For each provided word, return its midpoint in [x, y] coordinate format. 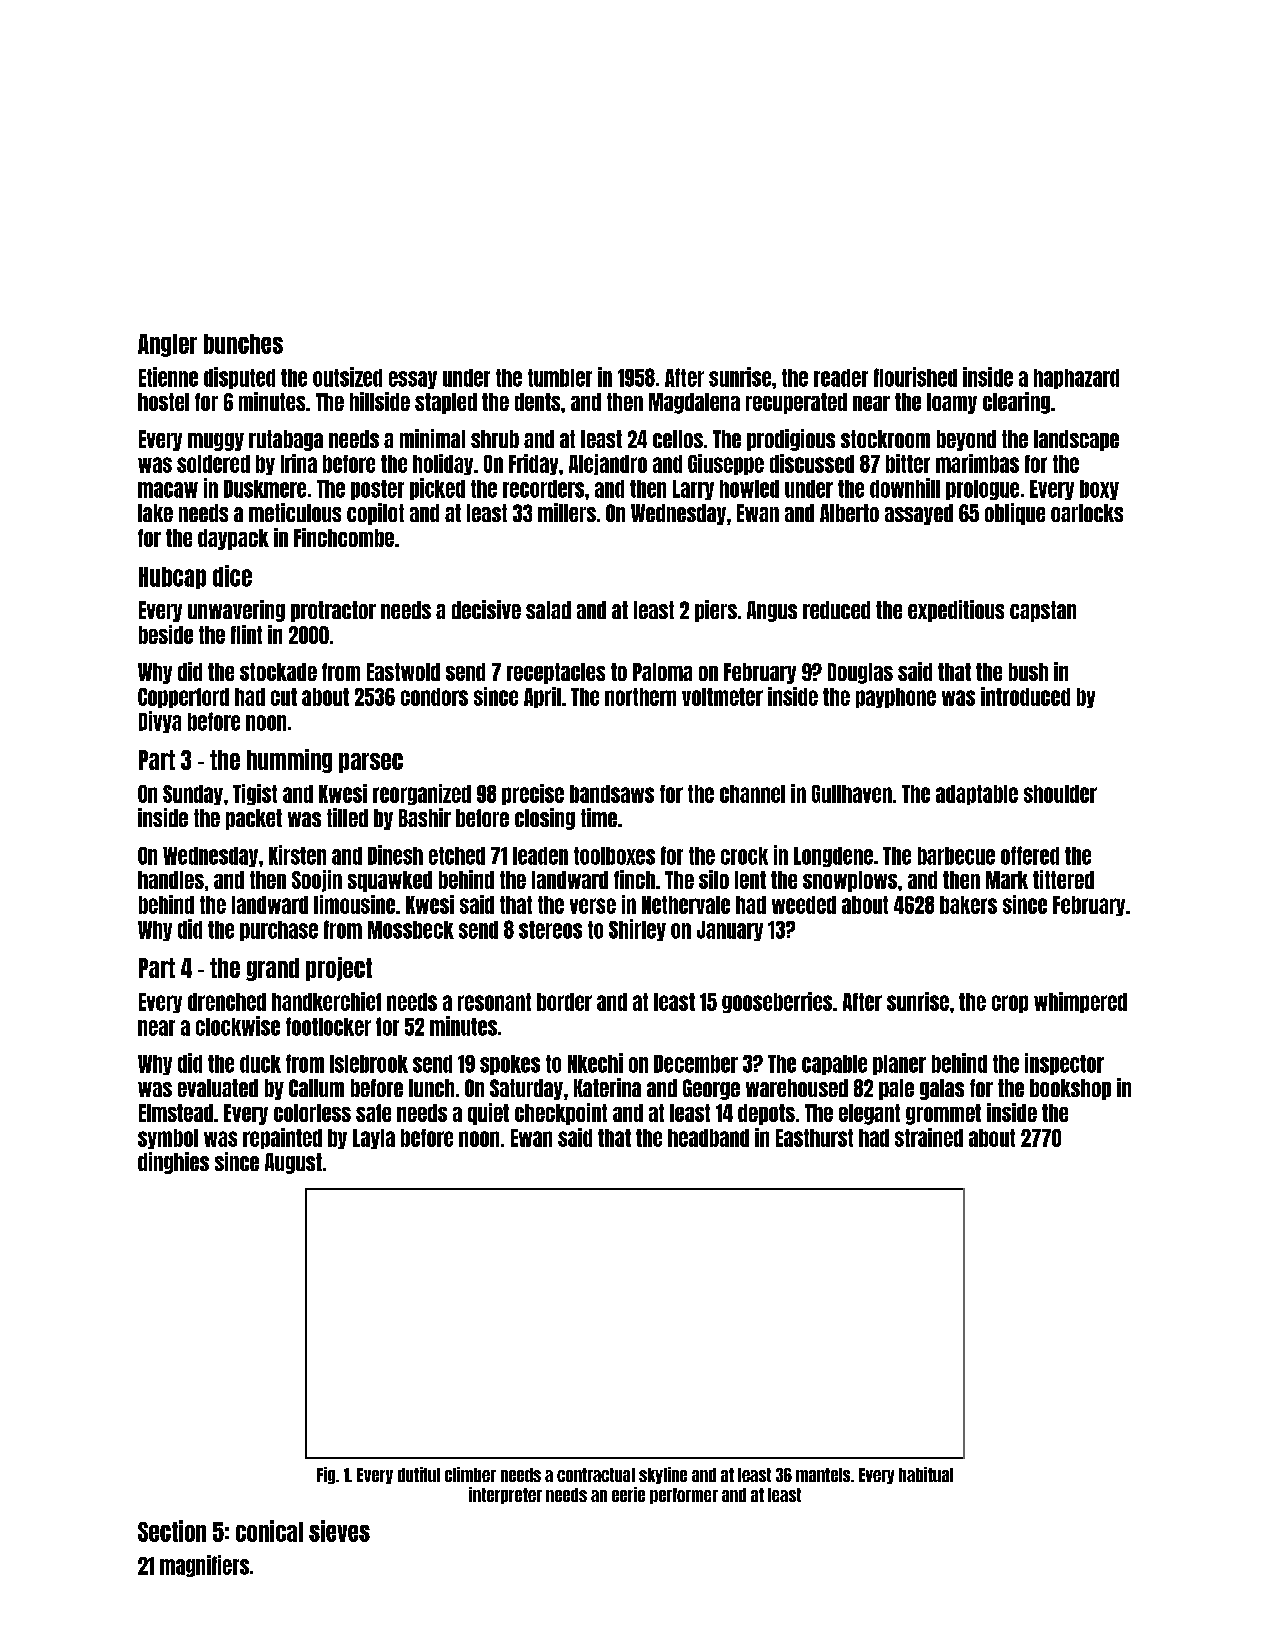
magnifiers [204, 1566]
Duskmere [265, 489]
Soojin [317, 881]
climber [470, 1474]
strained [929, 1137]
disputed [239, 378]
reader [841, 378]
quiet [488, 1114]
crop [1010, 1004]
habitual [926, 1474]
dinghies [173, 1163]
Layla [374, 1139]
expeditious [956, 611]
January [730, 931]
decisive [486, 609]
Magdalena [694, 403]
